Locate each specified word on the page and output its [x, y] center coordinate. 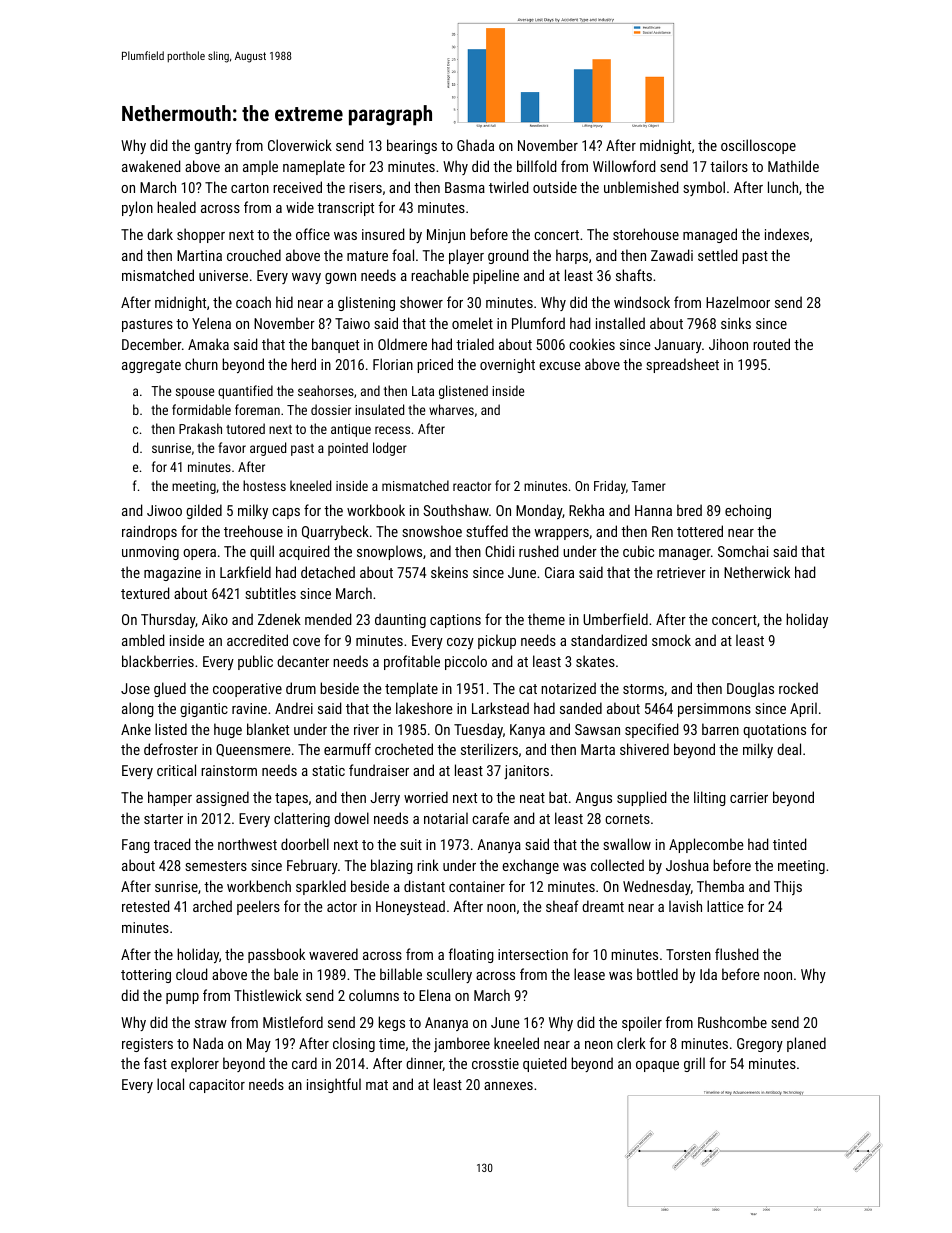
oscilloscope [758, 146]
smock [671, 640]
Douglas [750, 689]
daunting [400, 620]
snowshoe [432, 531]
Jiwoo [164, 510]
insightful [334, 1085]
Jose [135, 688]
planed [806, 1044]
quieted [545, 1064]
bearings [412, 146]
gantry [213, 147]
